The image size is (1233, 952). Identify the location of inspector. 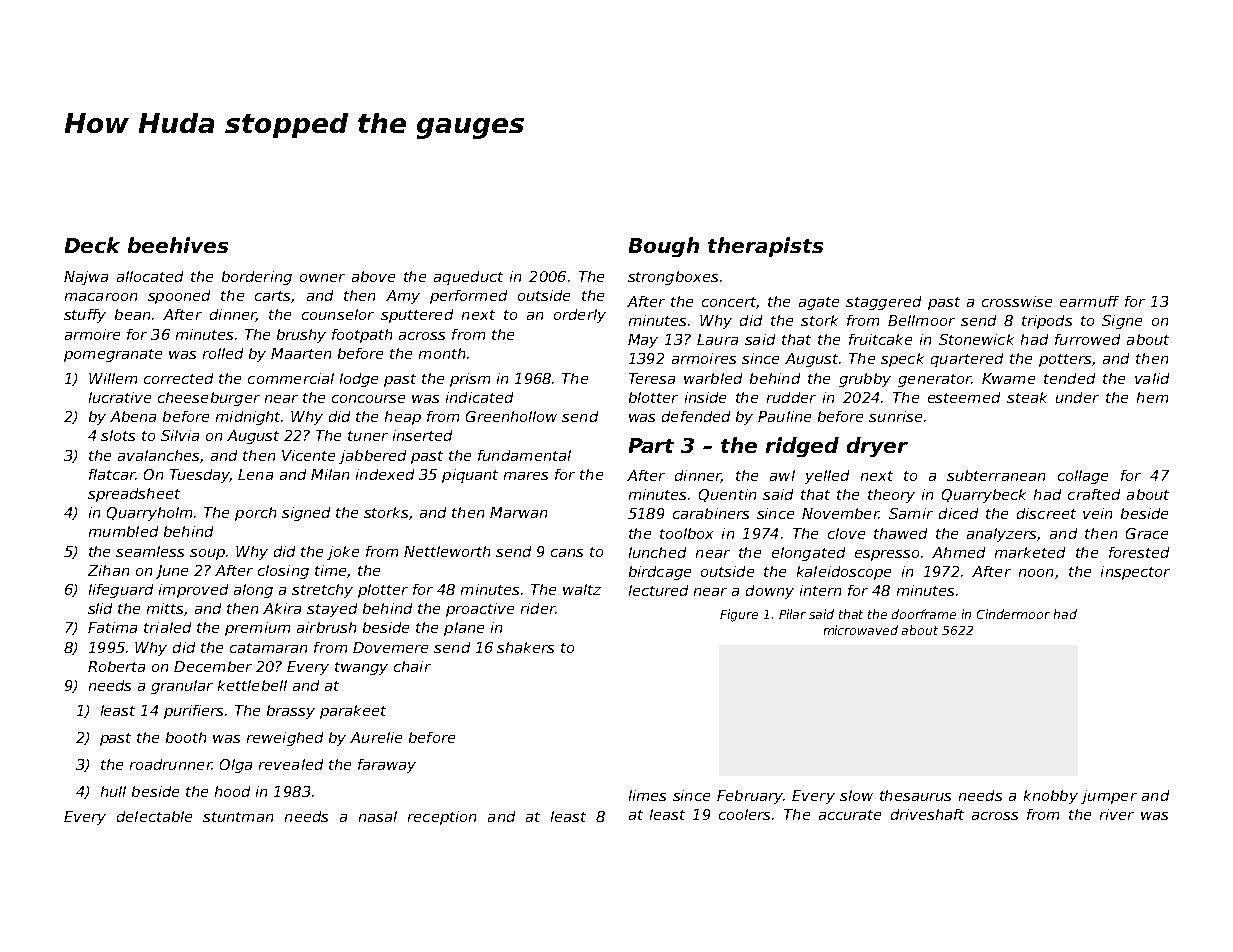
(1135, 573).
